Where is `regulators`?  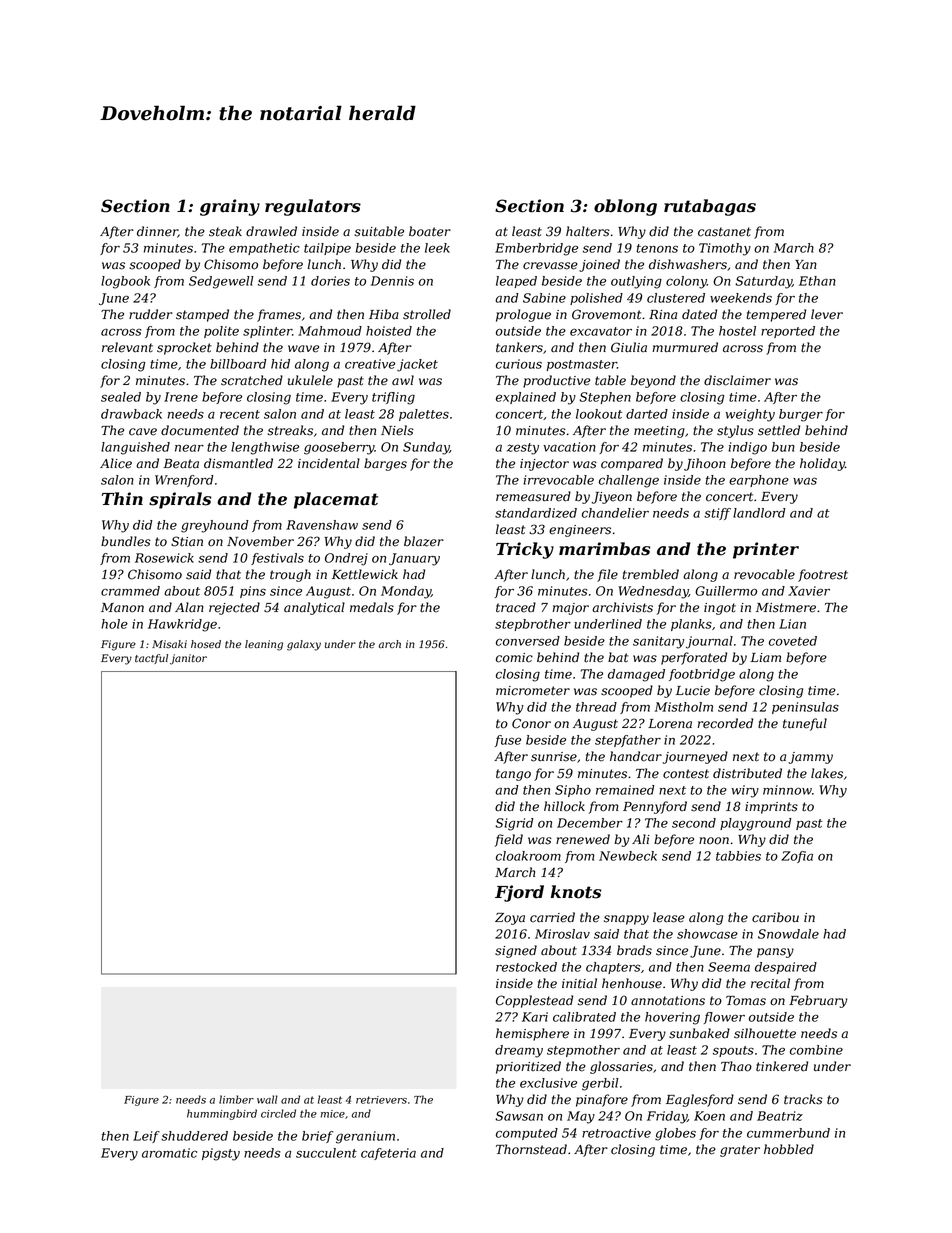
regulators is located at coordinates (313, 207).
